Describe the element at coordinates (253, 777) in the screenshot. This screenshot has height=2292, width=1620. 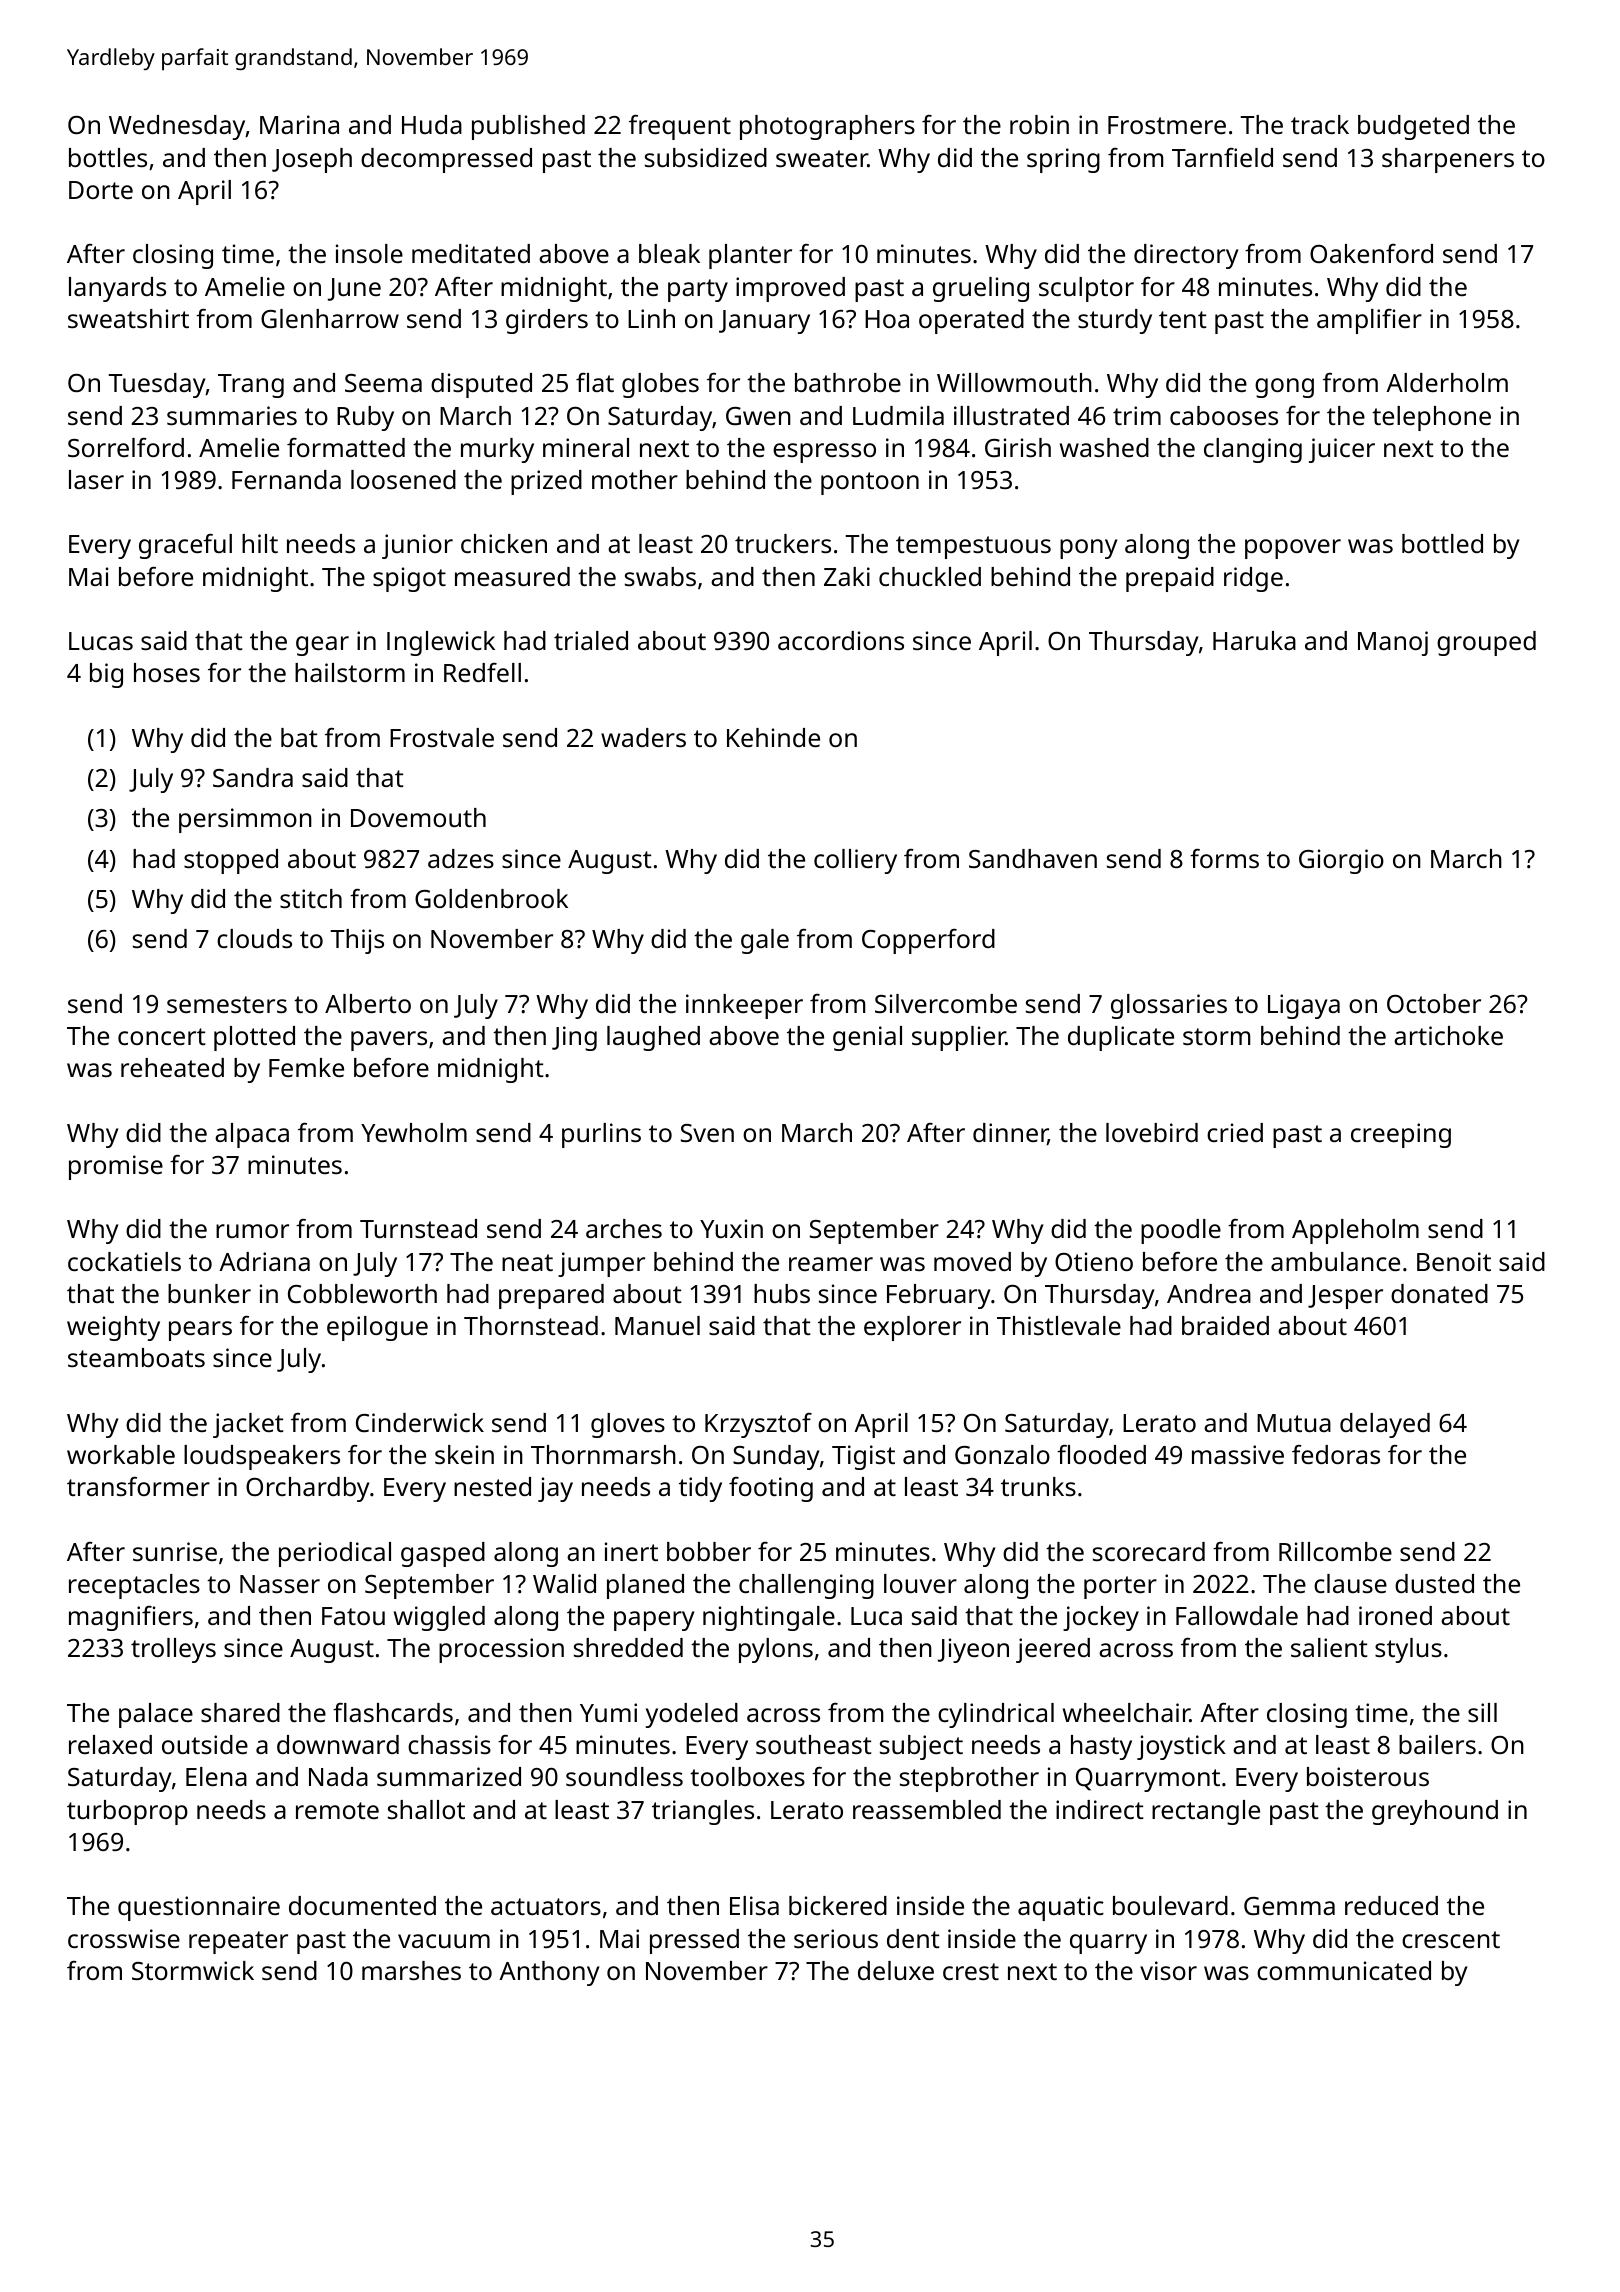
I see `Sandra` at that location.
